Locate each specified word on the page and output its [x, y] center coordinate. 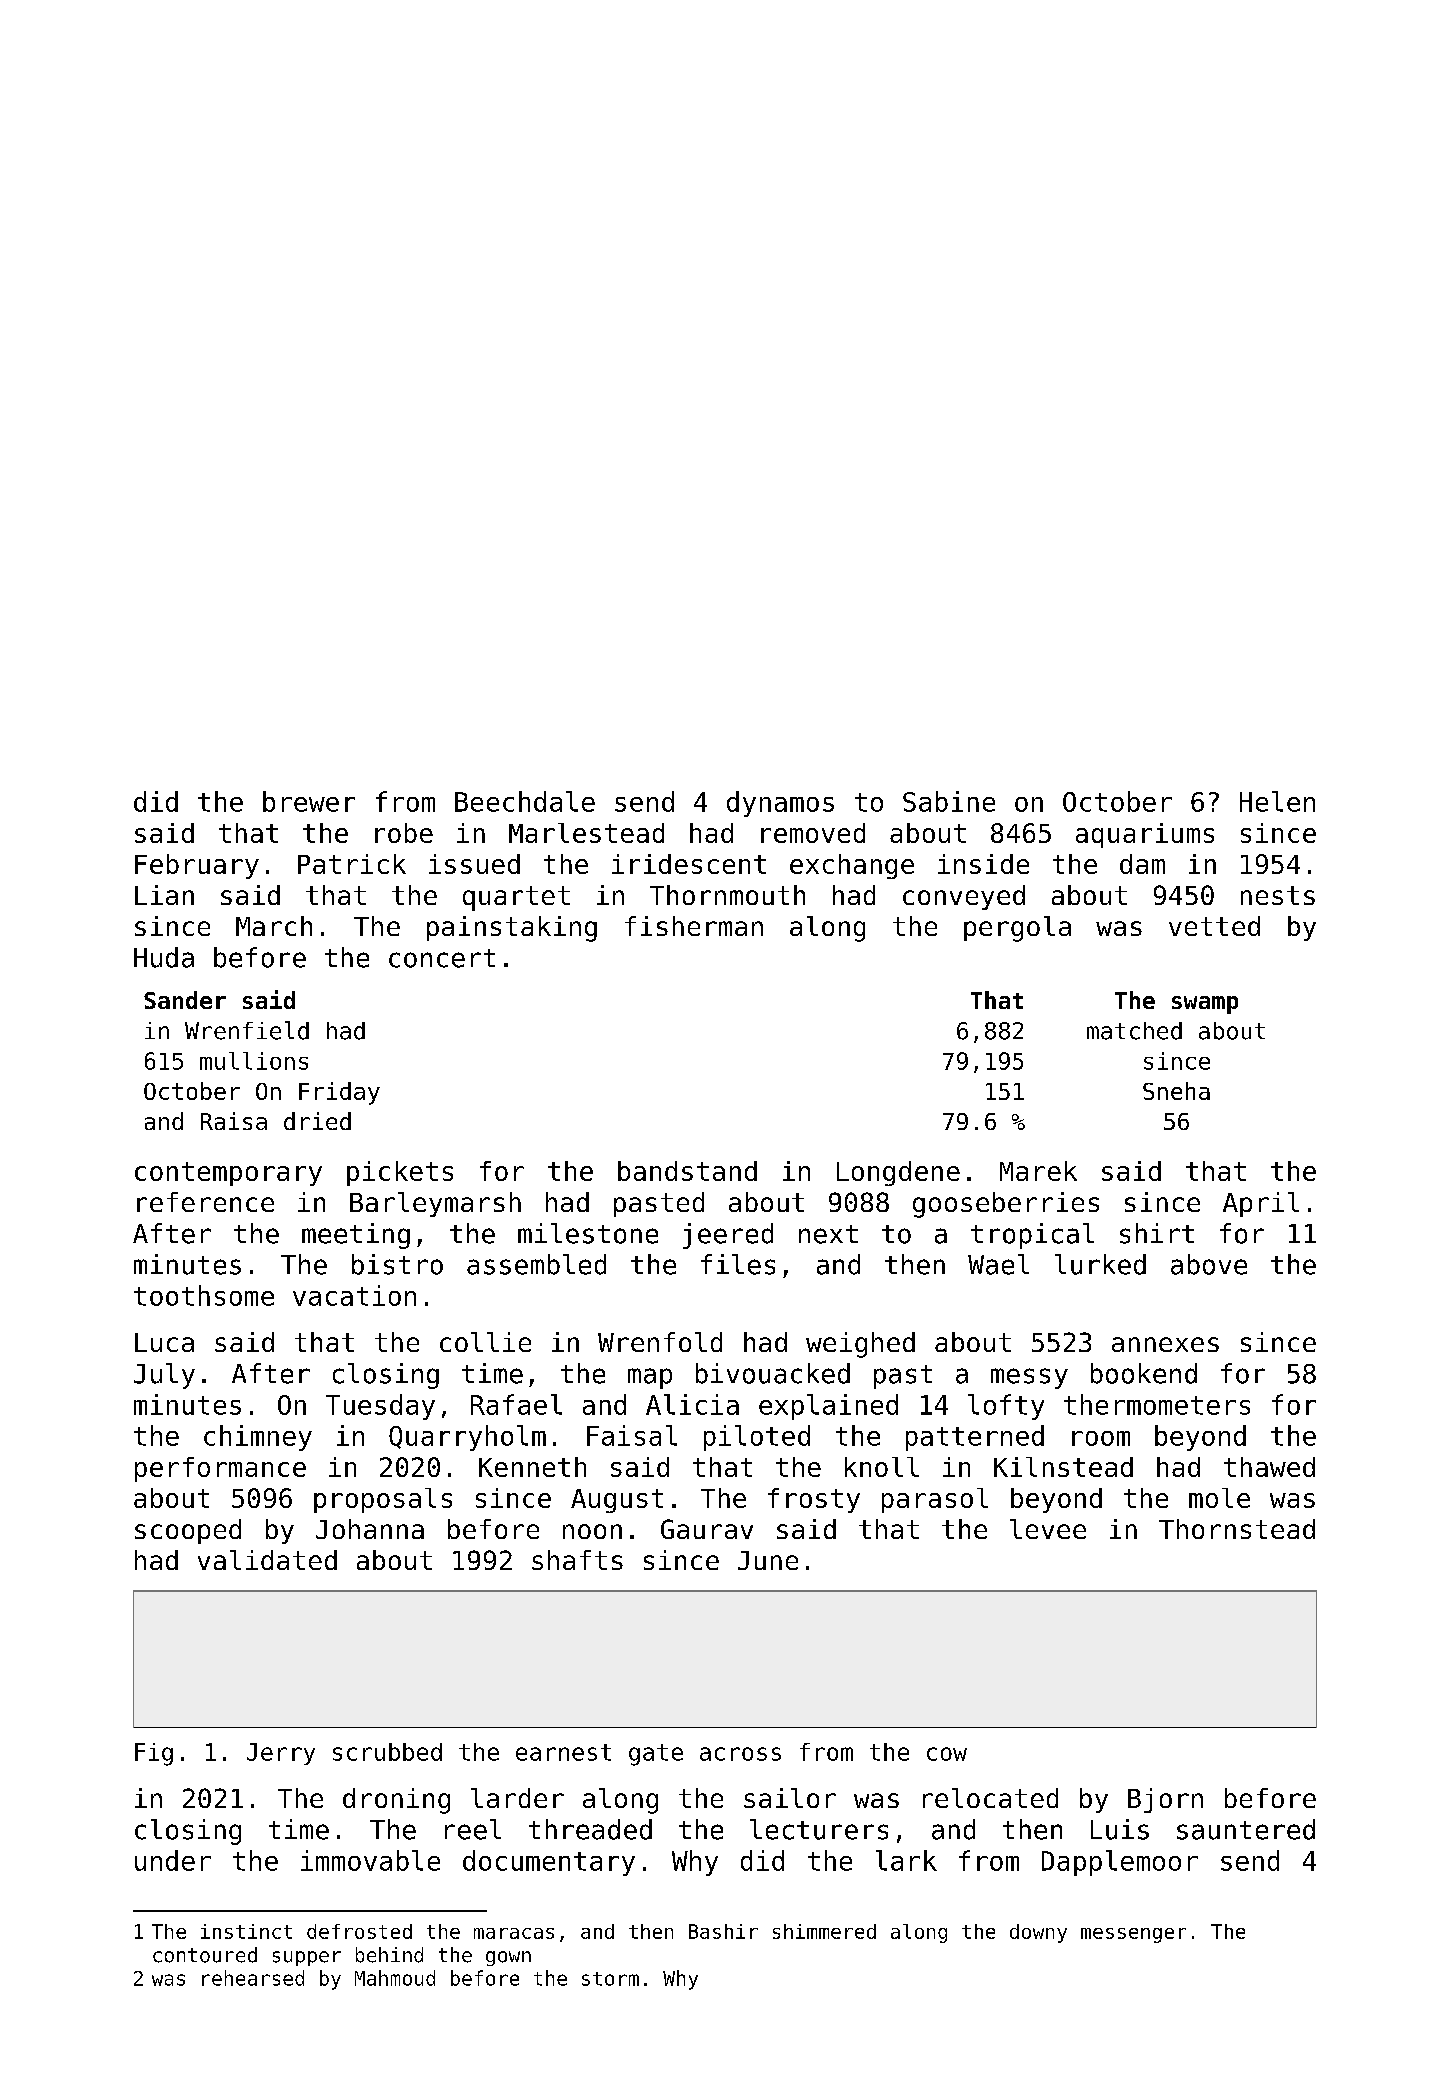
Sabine [949, 801]
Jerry [281, 1754]
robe [404, 833]
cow [947, 1754]
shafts [577, 1560]
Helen [1277, 801]
